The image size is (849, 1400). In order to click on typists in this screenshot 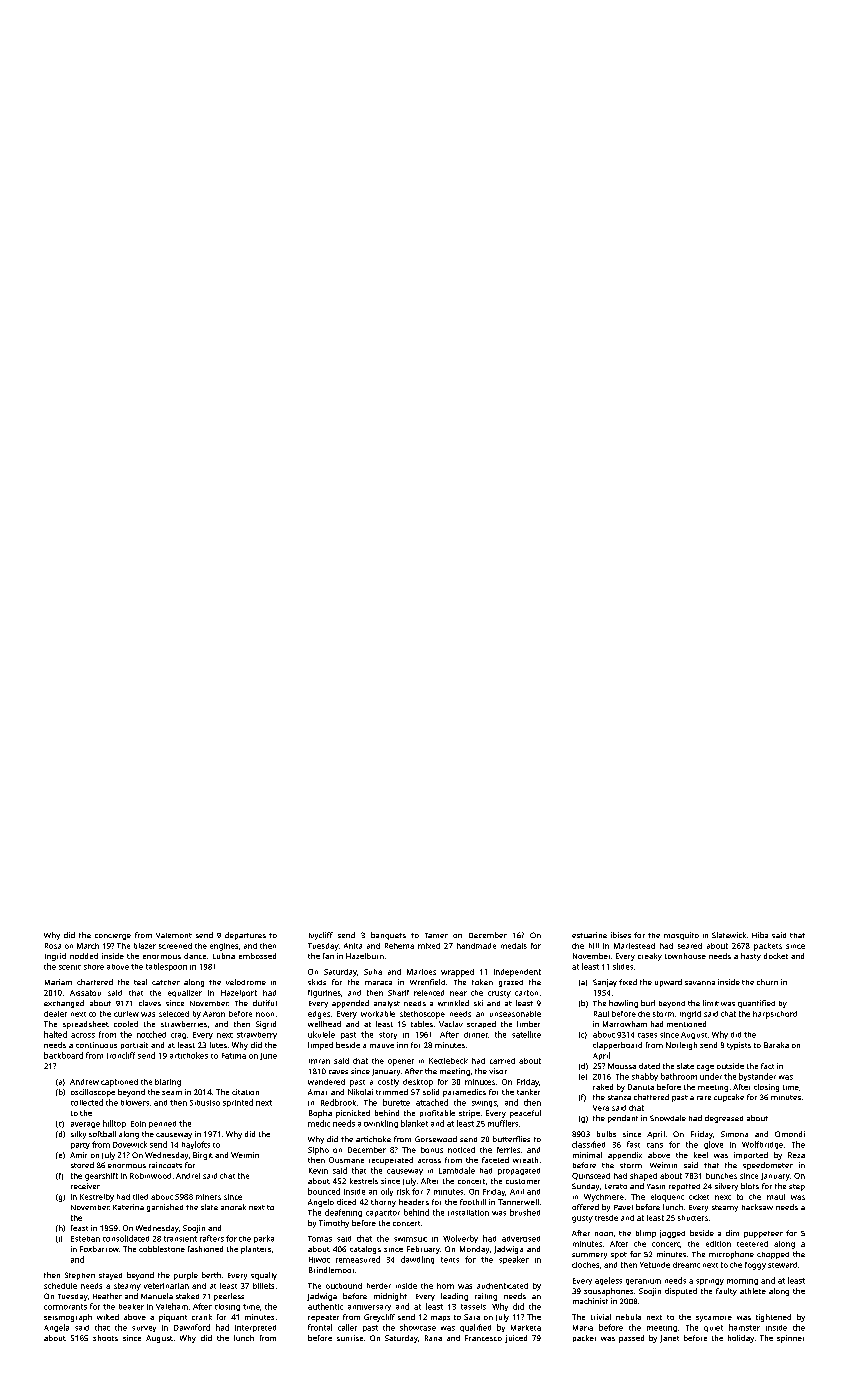, I will do `click(739, 1046)`.
